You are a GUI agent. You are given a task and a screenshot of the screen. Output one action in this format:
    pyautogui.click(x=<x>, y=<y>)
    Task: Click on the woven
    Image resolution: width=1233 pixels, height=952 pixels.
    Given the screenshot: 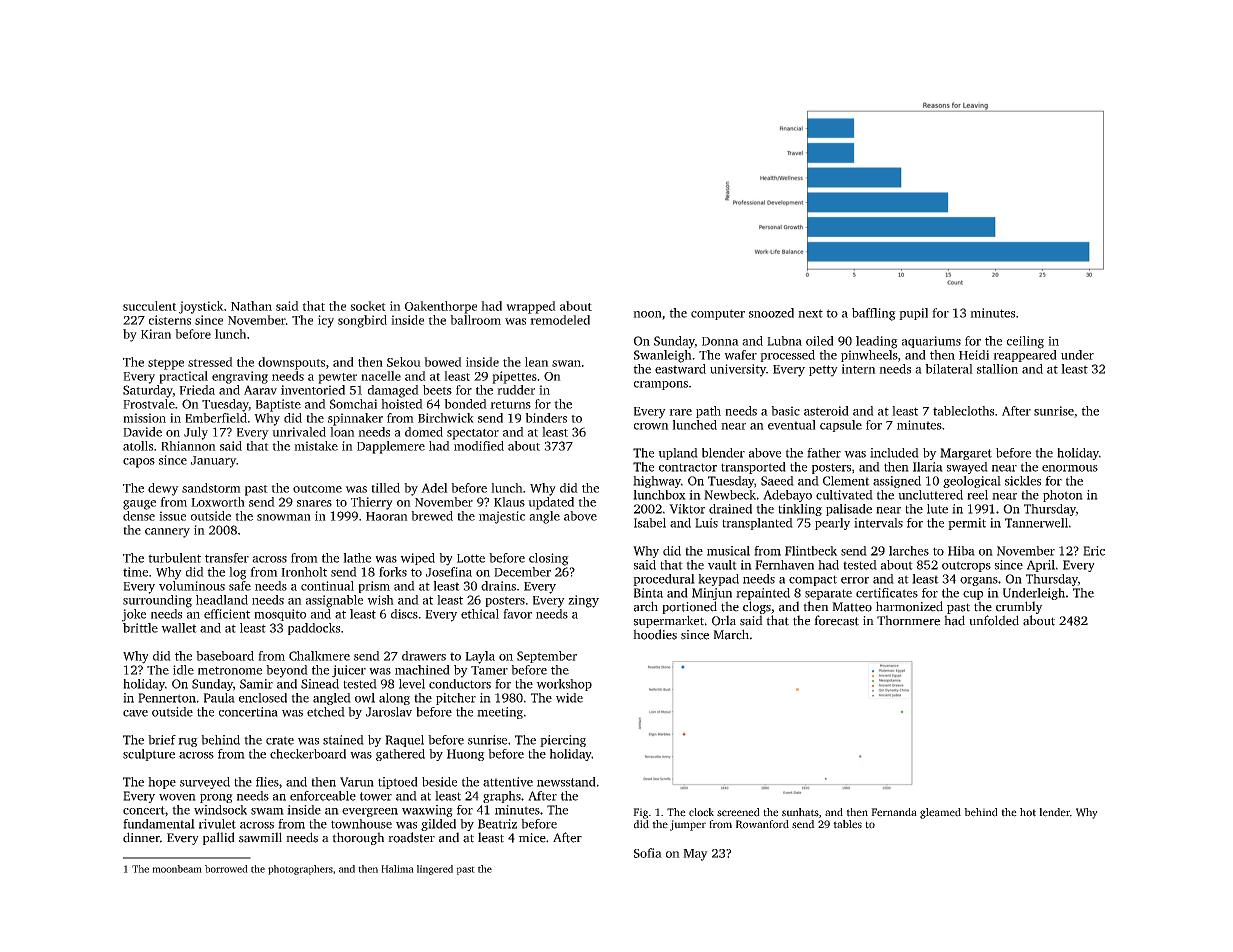 What is the action you would take?
    pyautogui.click(x=177, y=797)
